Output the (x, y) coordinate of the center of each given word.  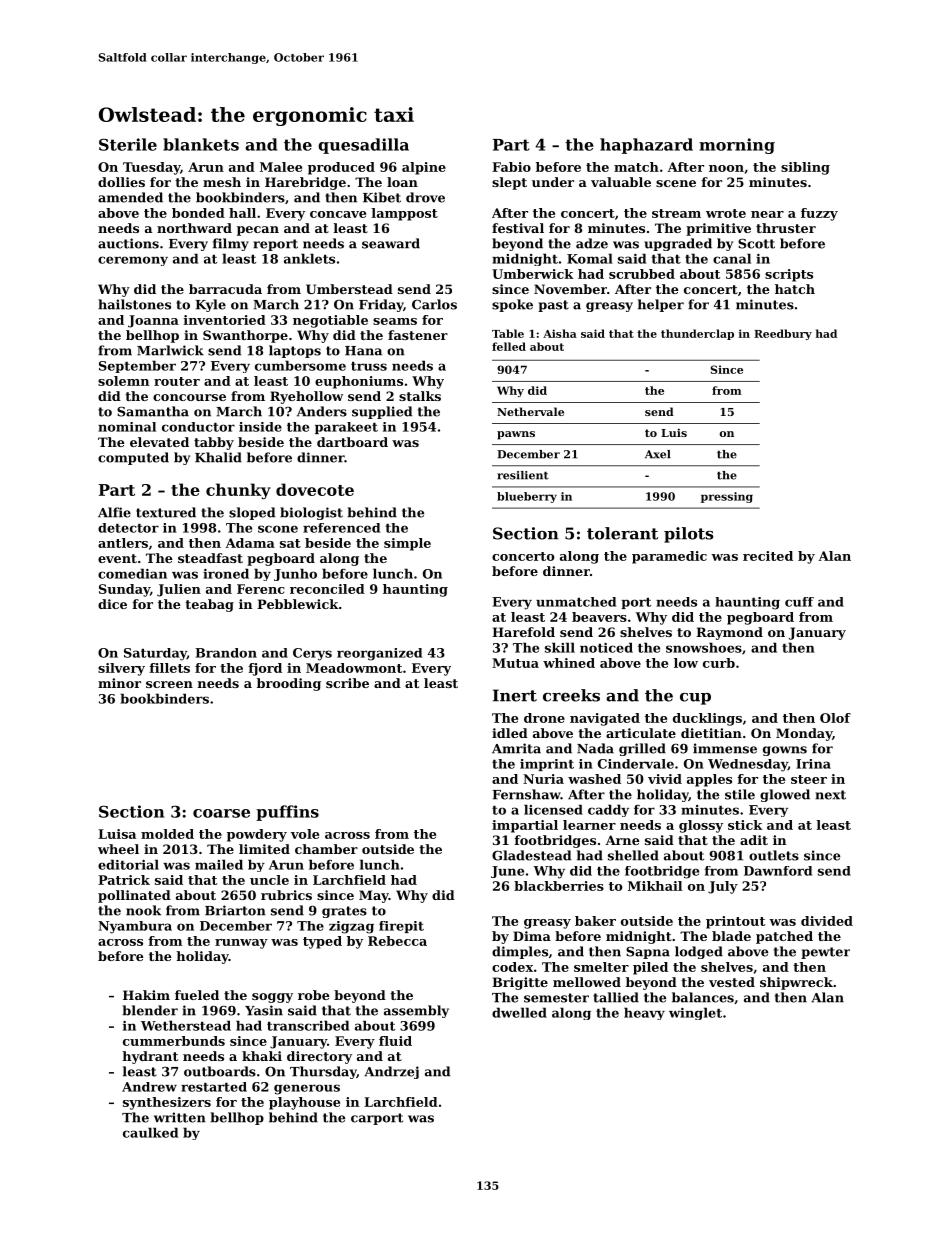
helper (661, 305)
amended (130, 197)
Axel (658, 454)
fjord (265, 669)
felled (509, 346)
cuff (799, 602)
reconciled (327, 589)
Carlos (434, 304)
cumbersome (300, 365)
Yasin (264, 1010)
